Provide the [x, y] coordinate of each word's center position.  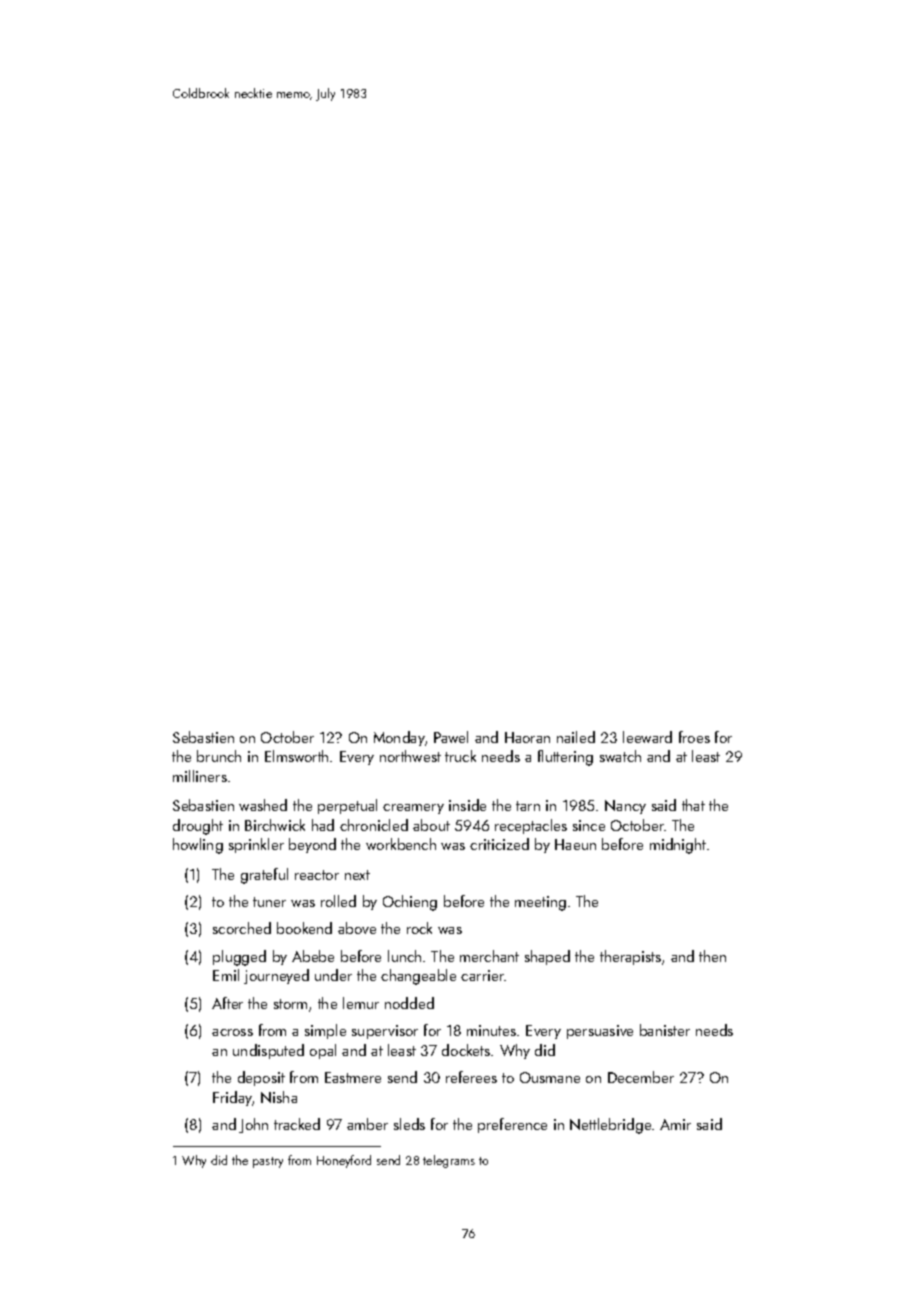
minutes [491, 1030]
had [323, 825]
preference [512, 1125]
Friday [232, 1098]
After [227, 1003]
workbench [401, 844]
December [641, 1077]
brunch [219, 756]
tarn [528, 806]
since [589, 825]
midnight [678, 846]
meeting [540, 903]
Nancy [625, 807]
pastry [268, 1162]
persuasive [600, 1032]
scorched [242, 928]
